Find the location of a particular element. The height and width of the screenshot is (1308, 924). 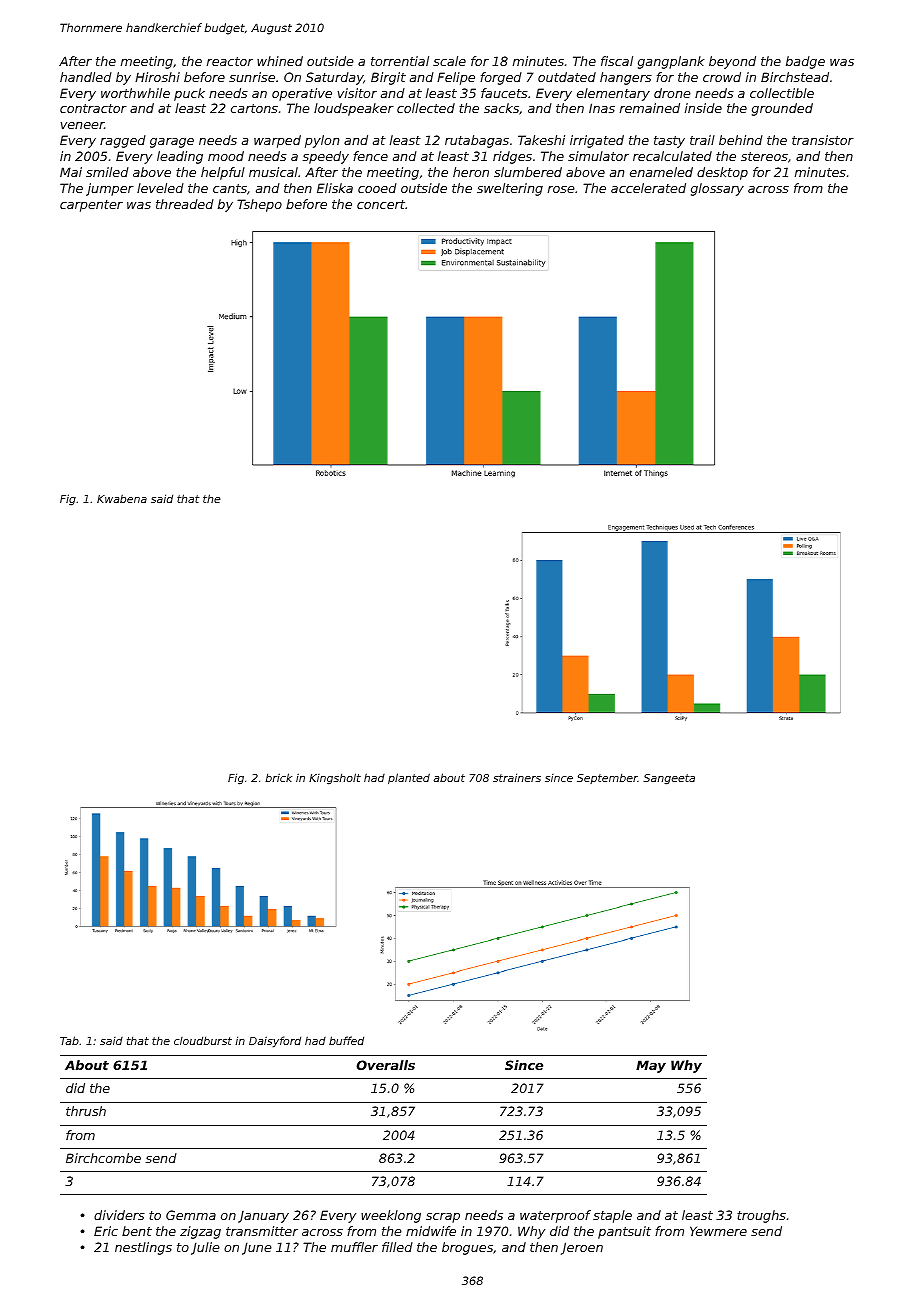

reactor is located at coordinates (230, 61).
